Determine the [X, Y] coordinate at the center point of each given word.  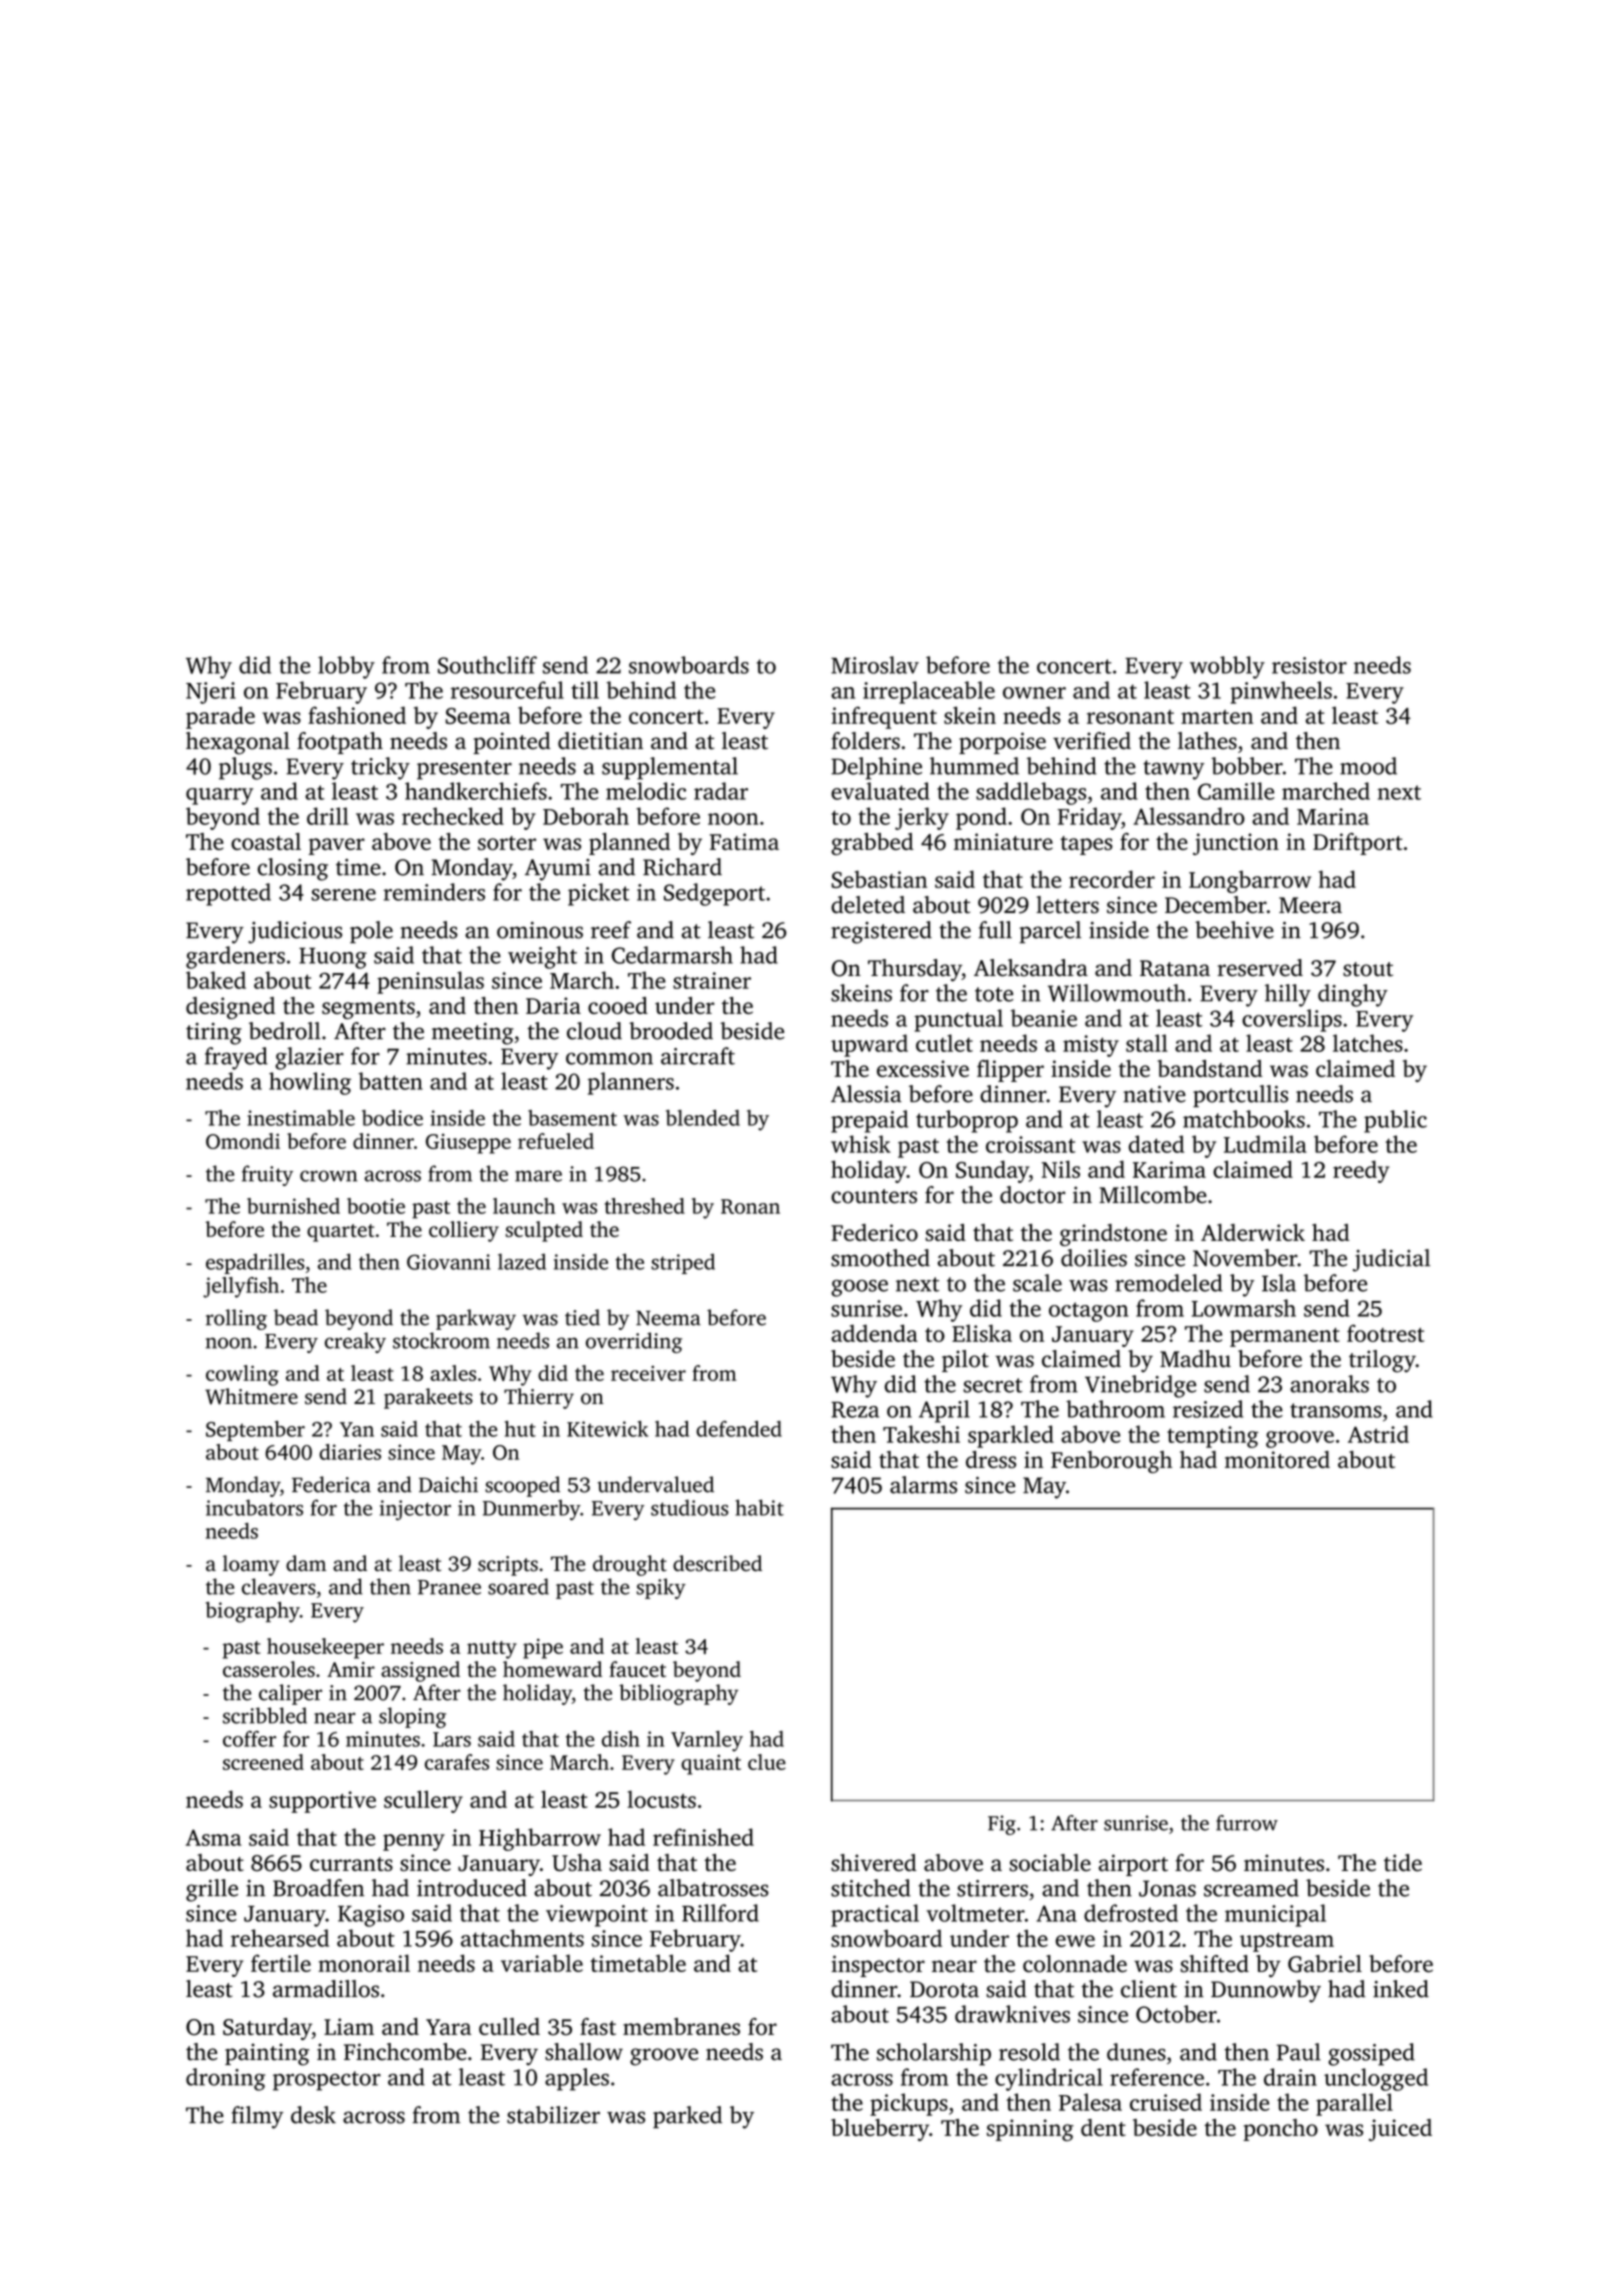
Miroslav [875, 665]
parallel [1354, 2104]
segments [368, 1009]
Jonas [1167, 1888]
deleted [868, 905]
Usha [577, 1863]
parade [220, 717]
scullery [423, 1801]
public [1395, 1121]
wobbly [1227, 667]
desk [313, 2115]
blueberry [880, 2130]
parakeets [428, 1398]
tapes [1086, 845]
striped [683, 1263]
